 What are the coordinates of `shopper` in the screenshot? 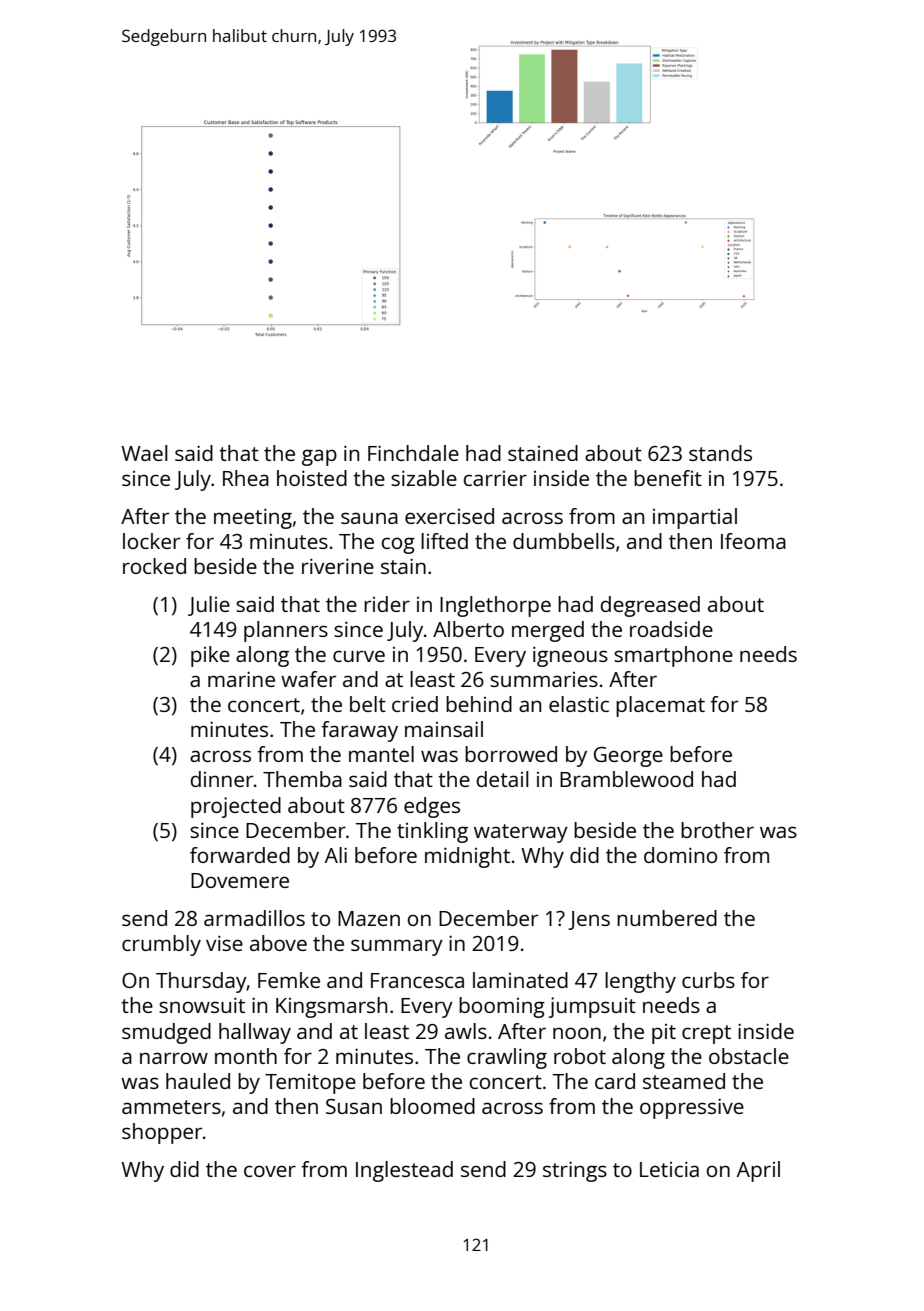 It's located at (162, 1133).
